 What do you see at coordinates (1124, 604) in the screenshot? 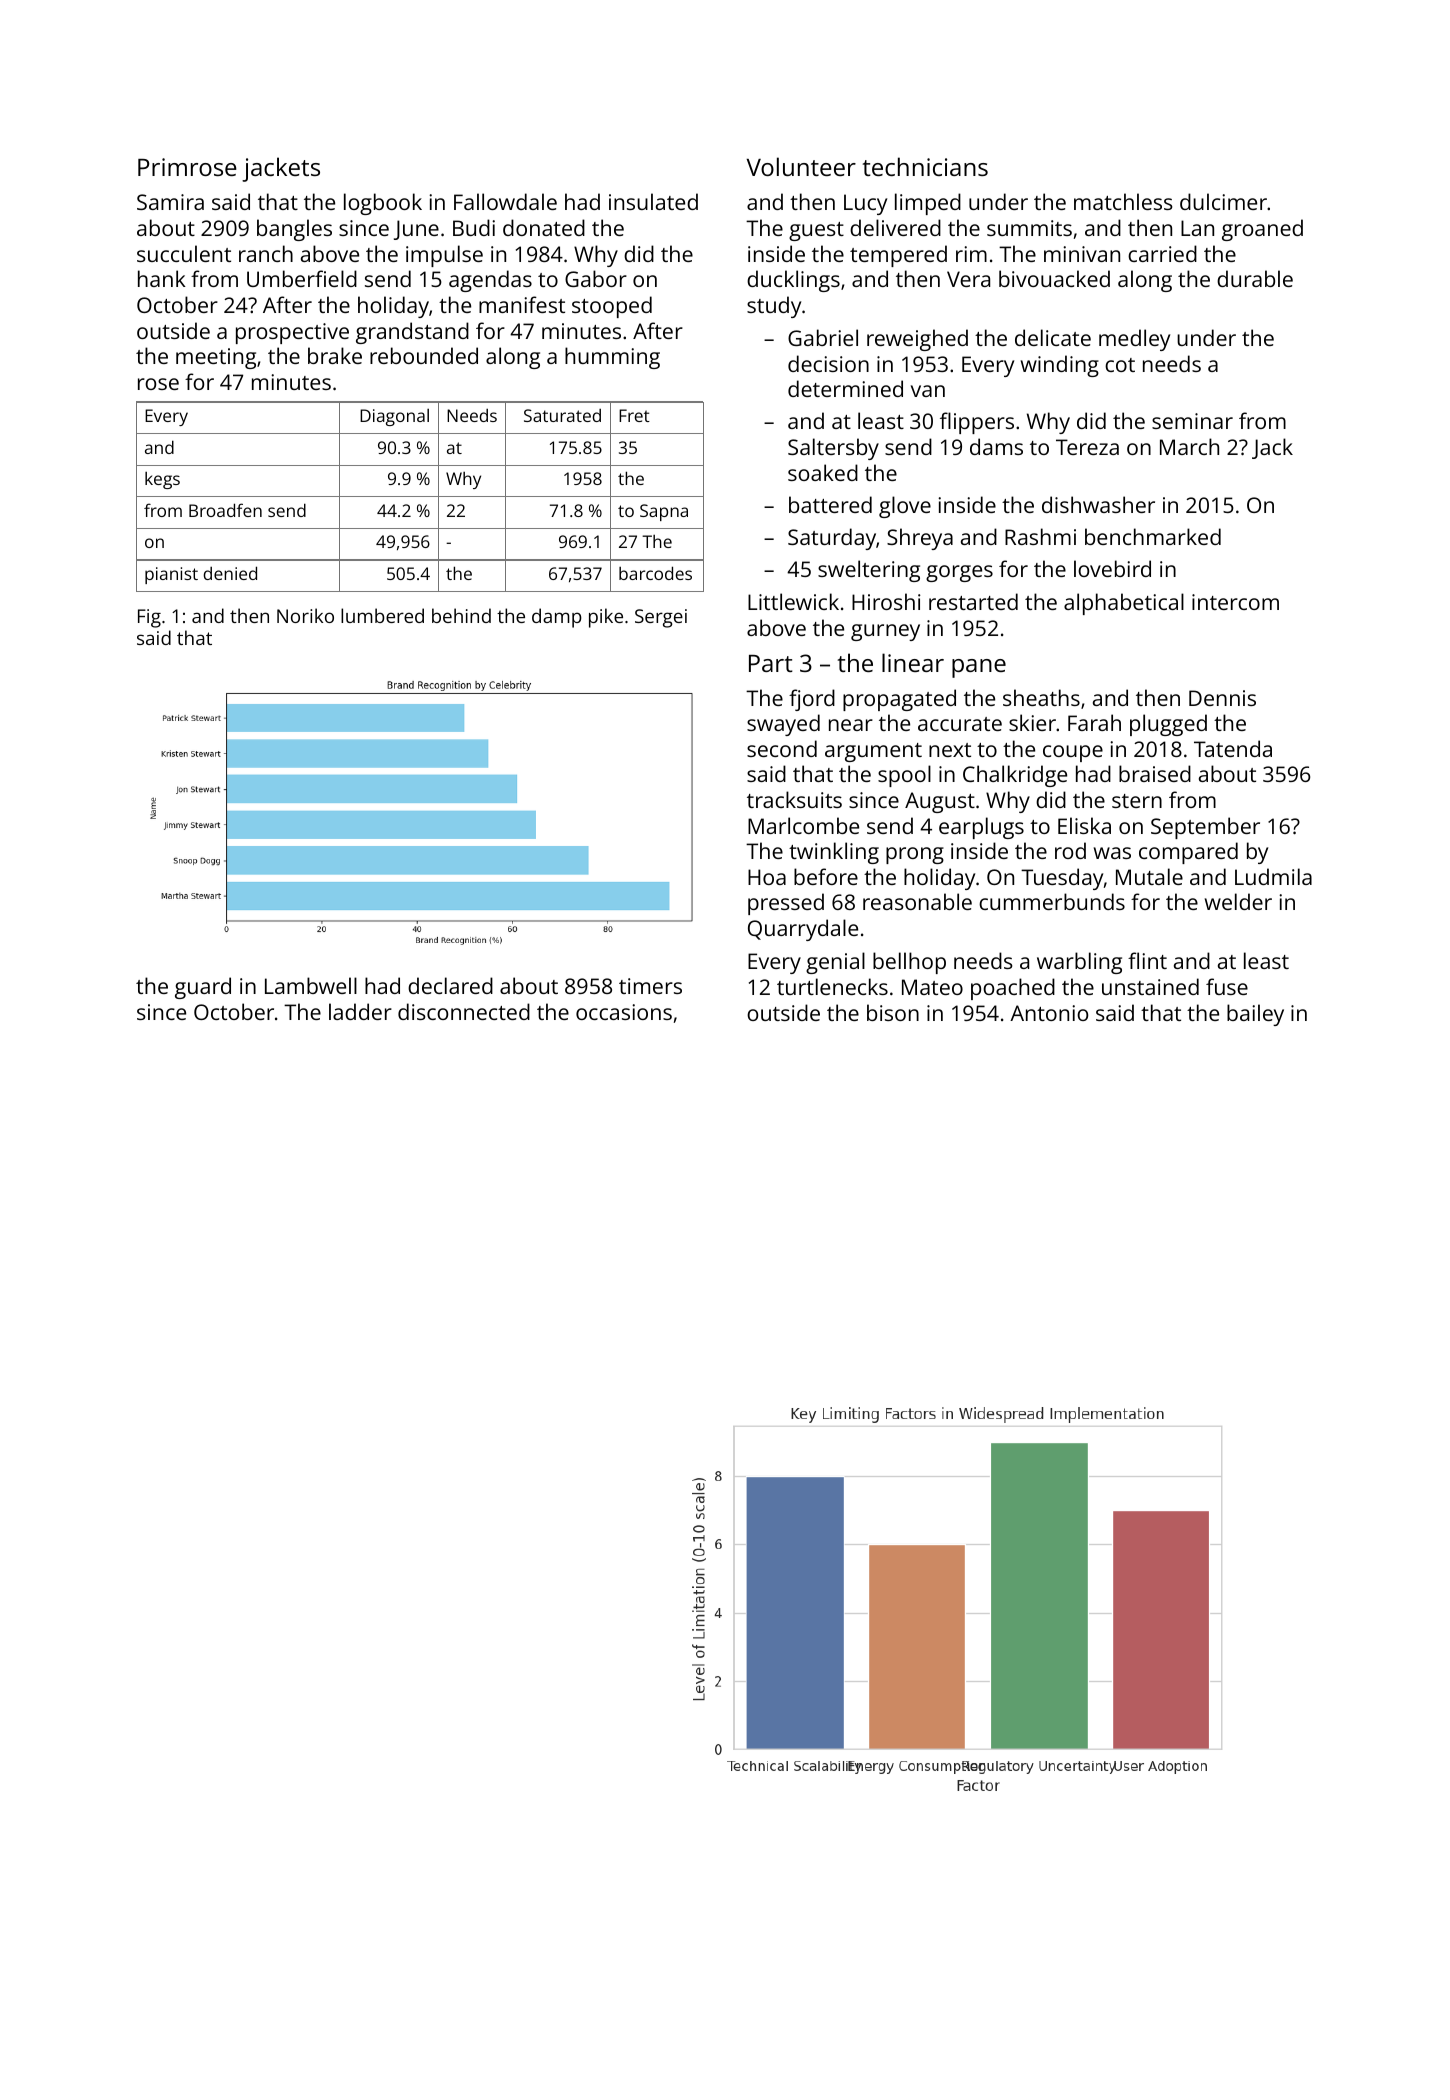
I see `alphabetical` at bounding box center [1124, 604].
